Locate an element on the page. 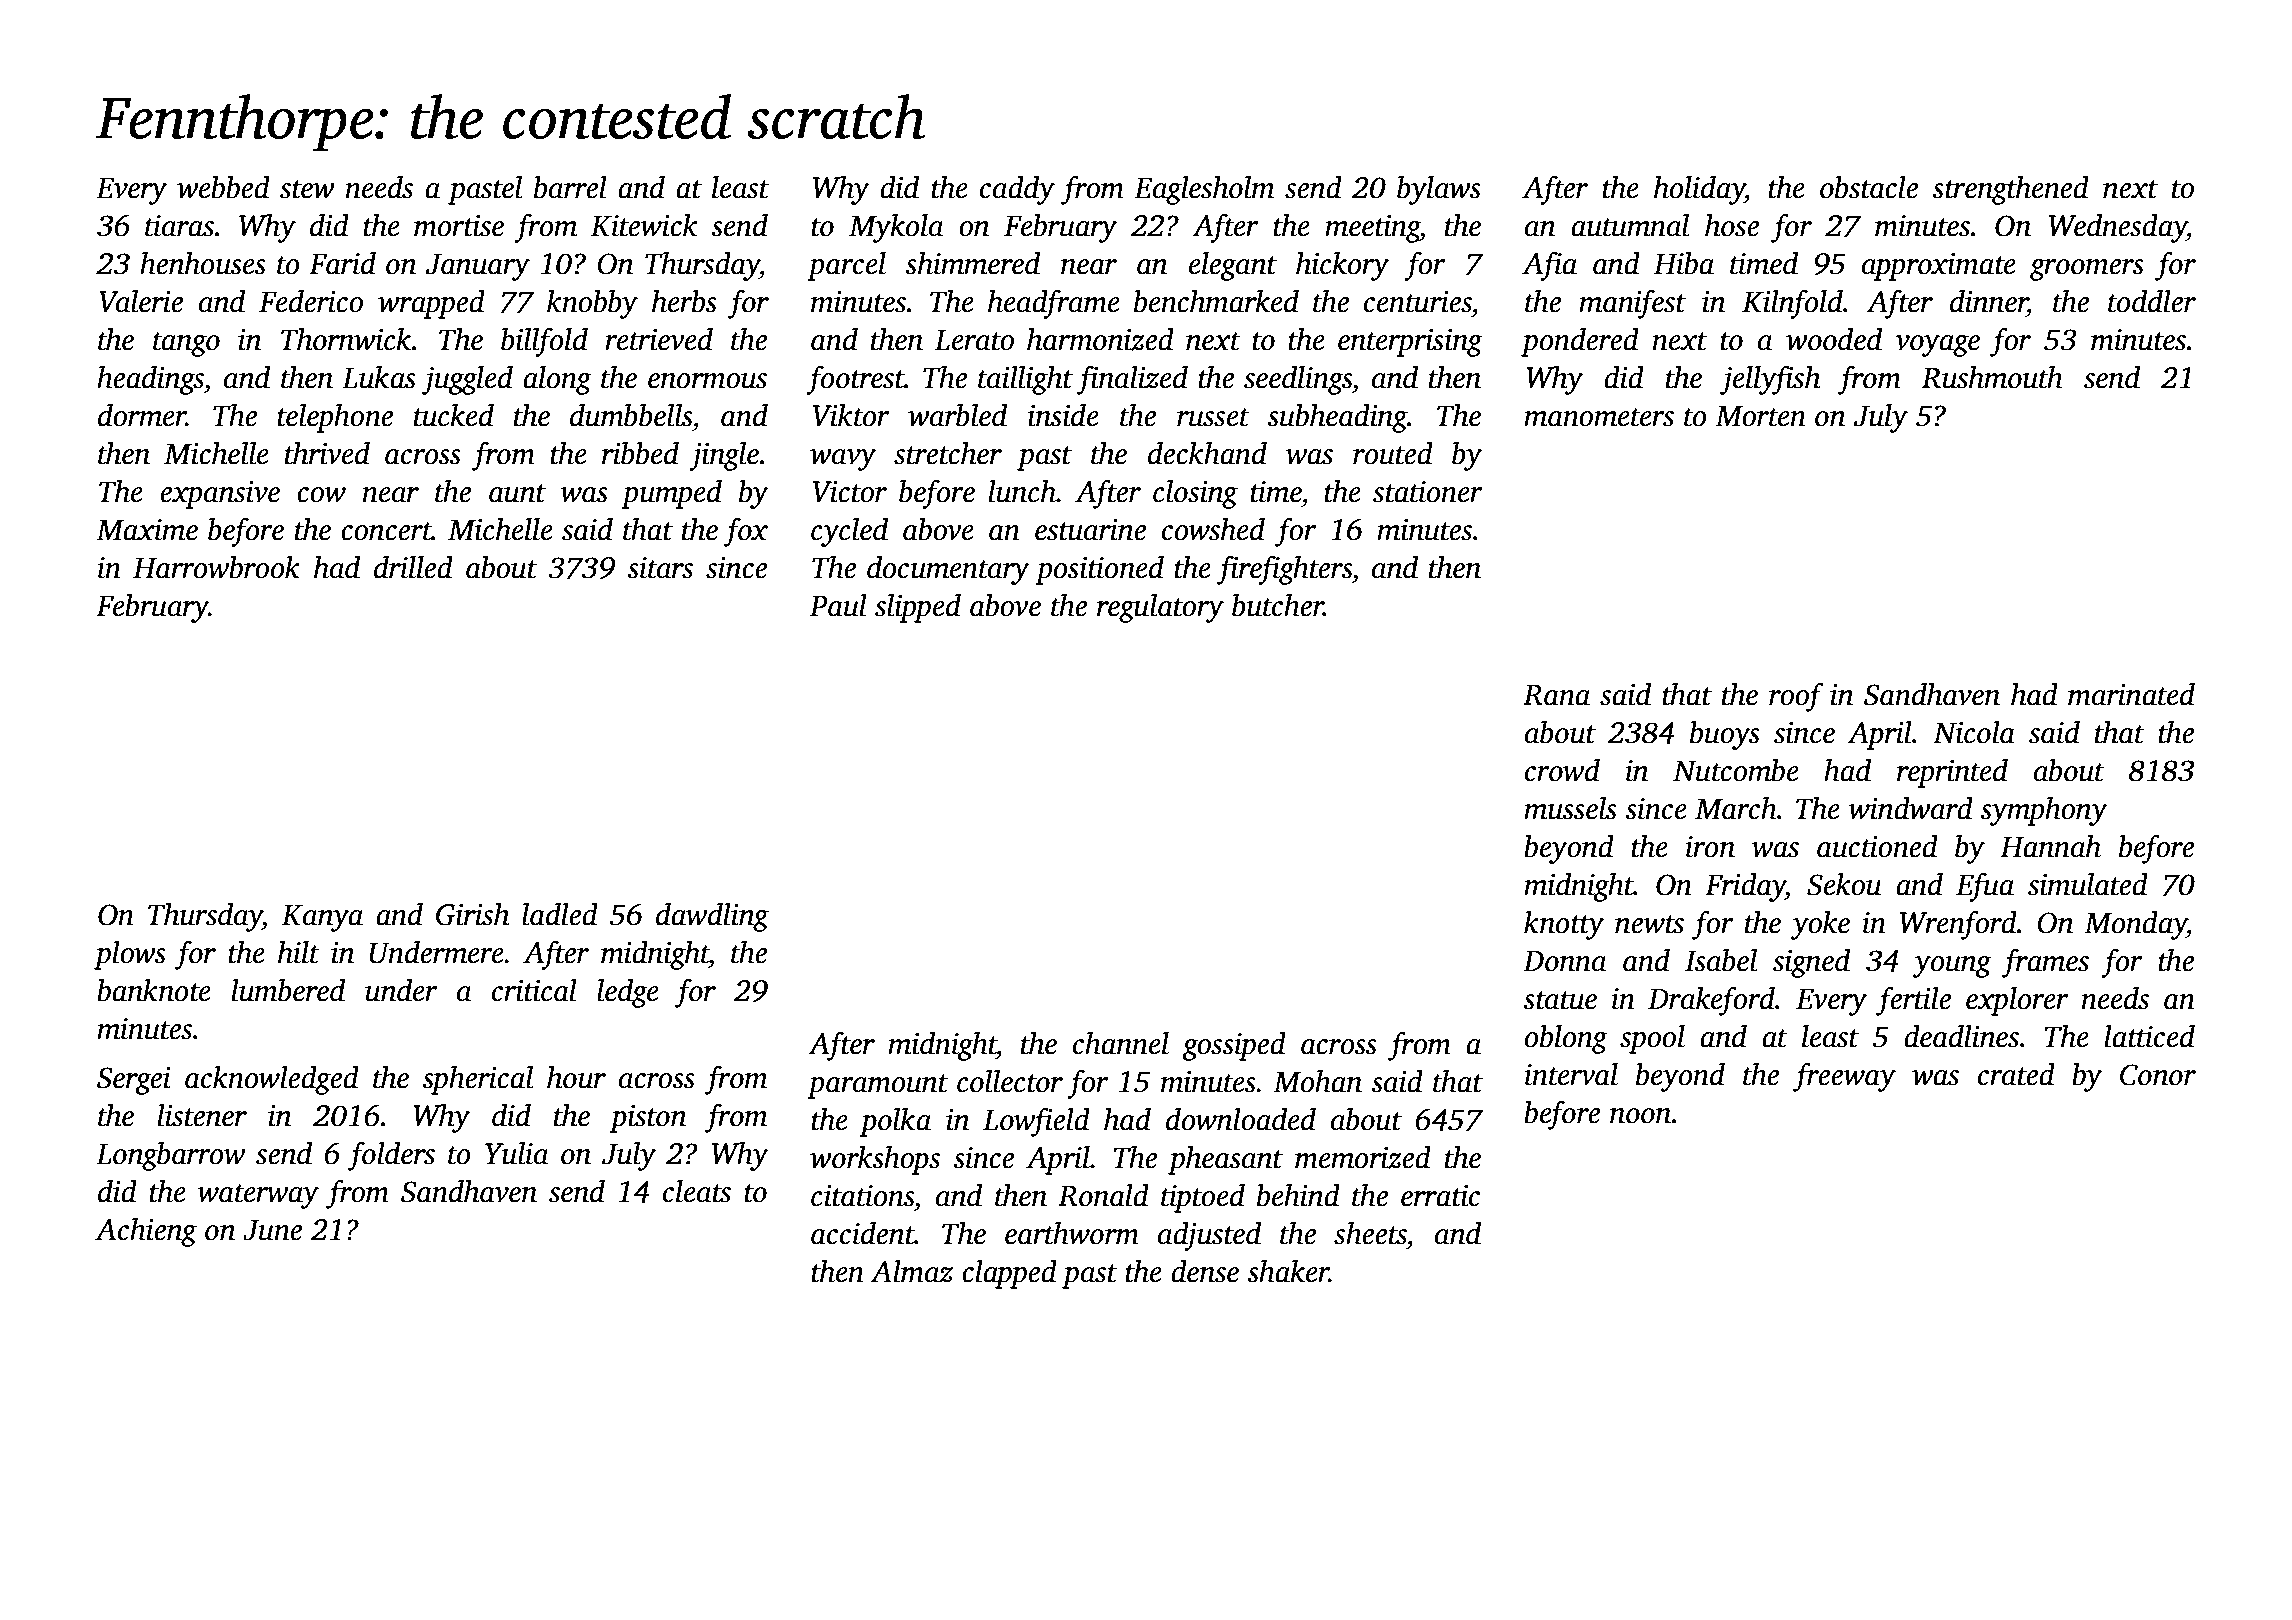 This image has height=1620, width=2292. citations is located at coordinates (862, 1196).
